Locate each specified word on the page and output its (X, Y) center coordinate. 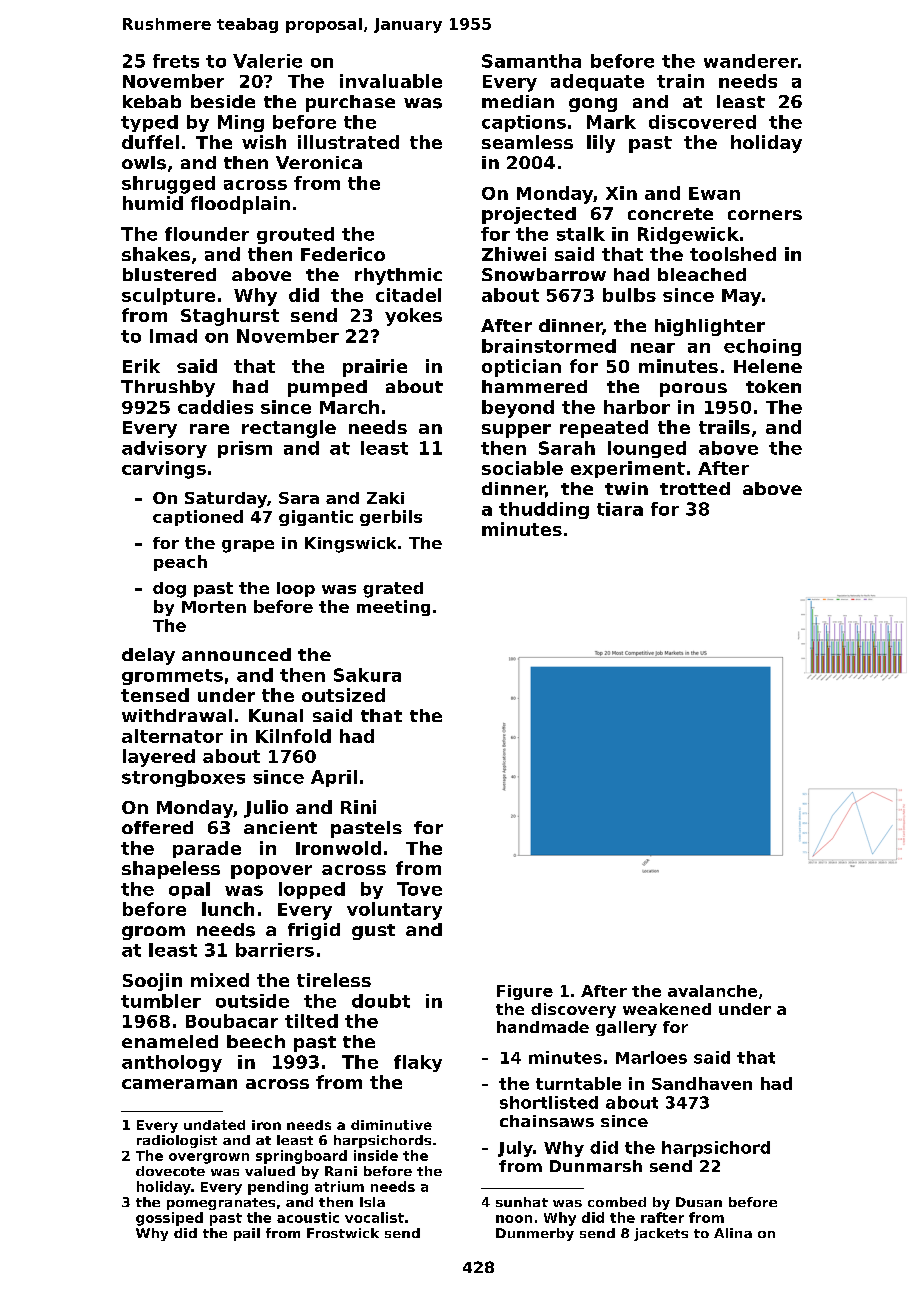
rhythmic (398, 276)
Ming (241, 123)
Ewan (714, 193)
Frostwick (343, 1233)
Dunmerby (535, 1234)
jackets (661, 1234)
